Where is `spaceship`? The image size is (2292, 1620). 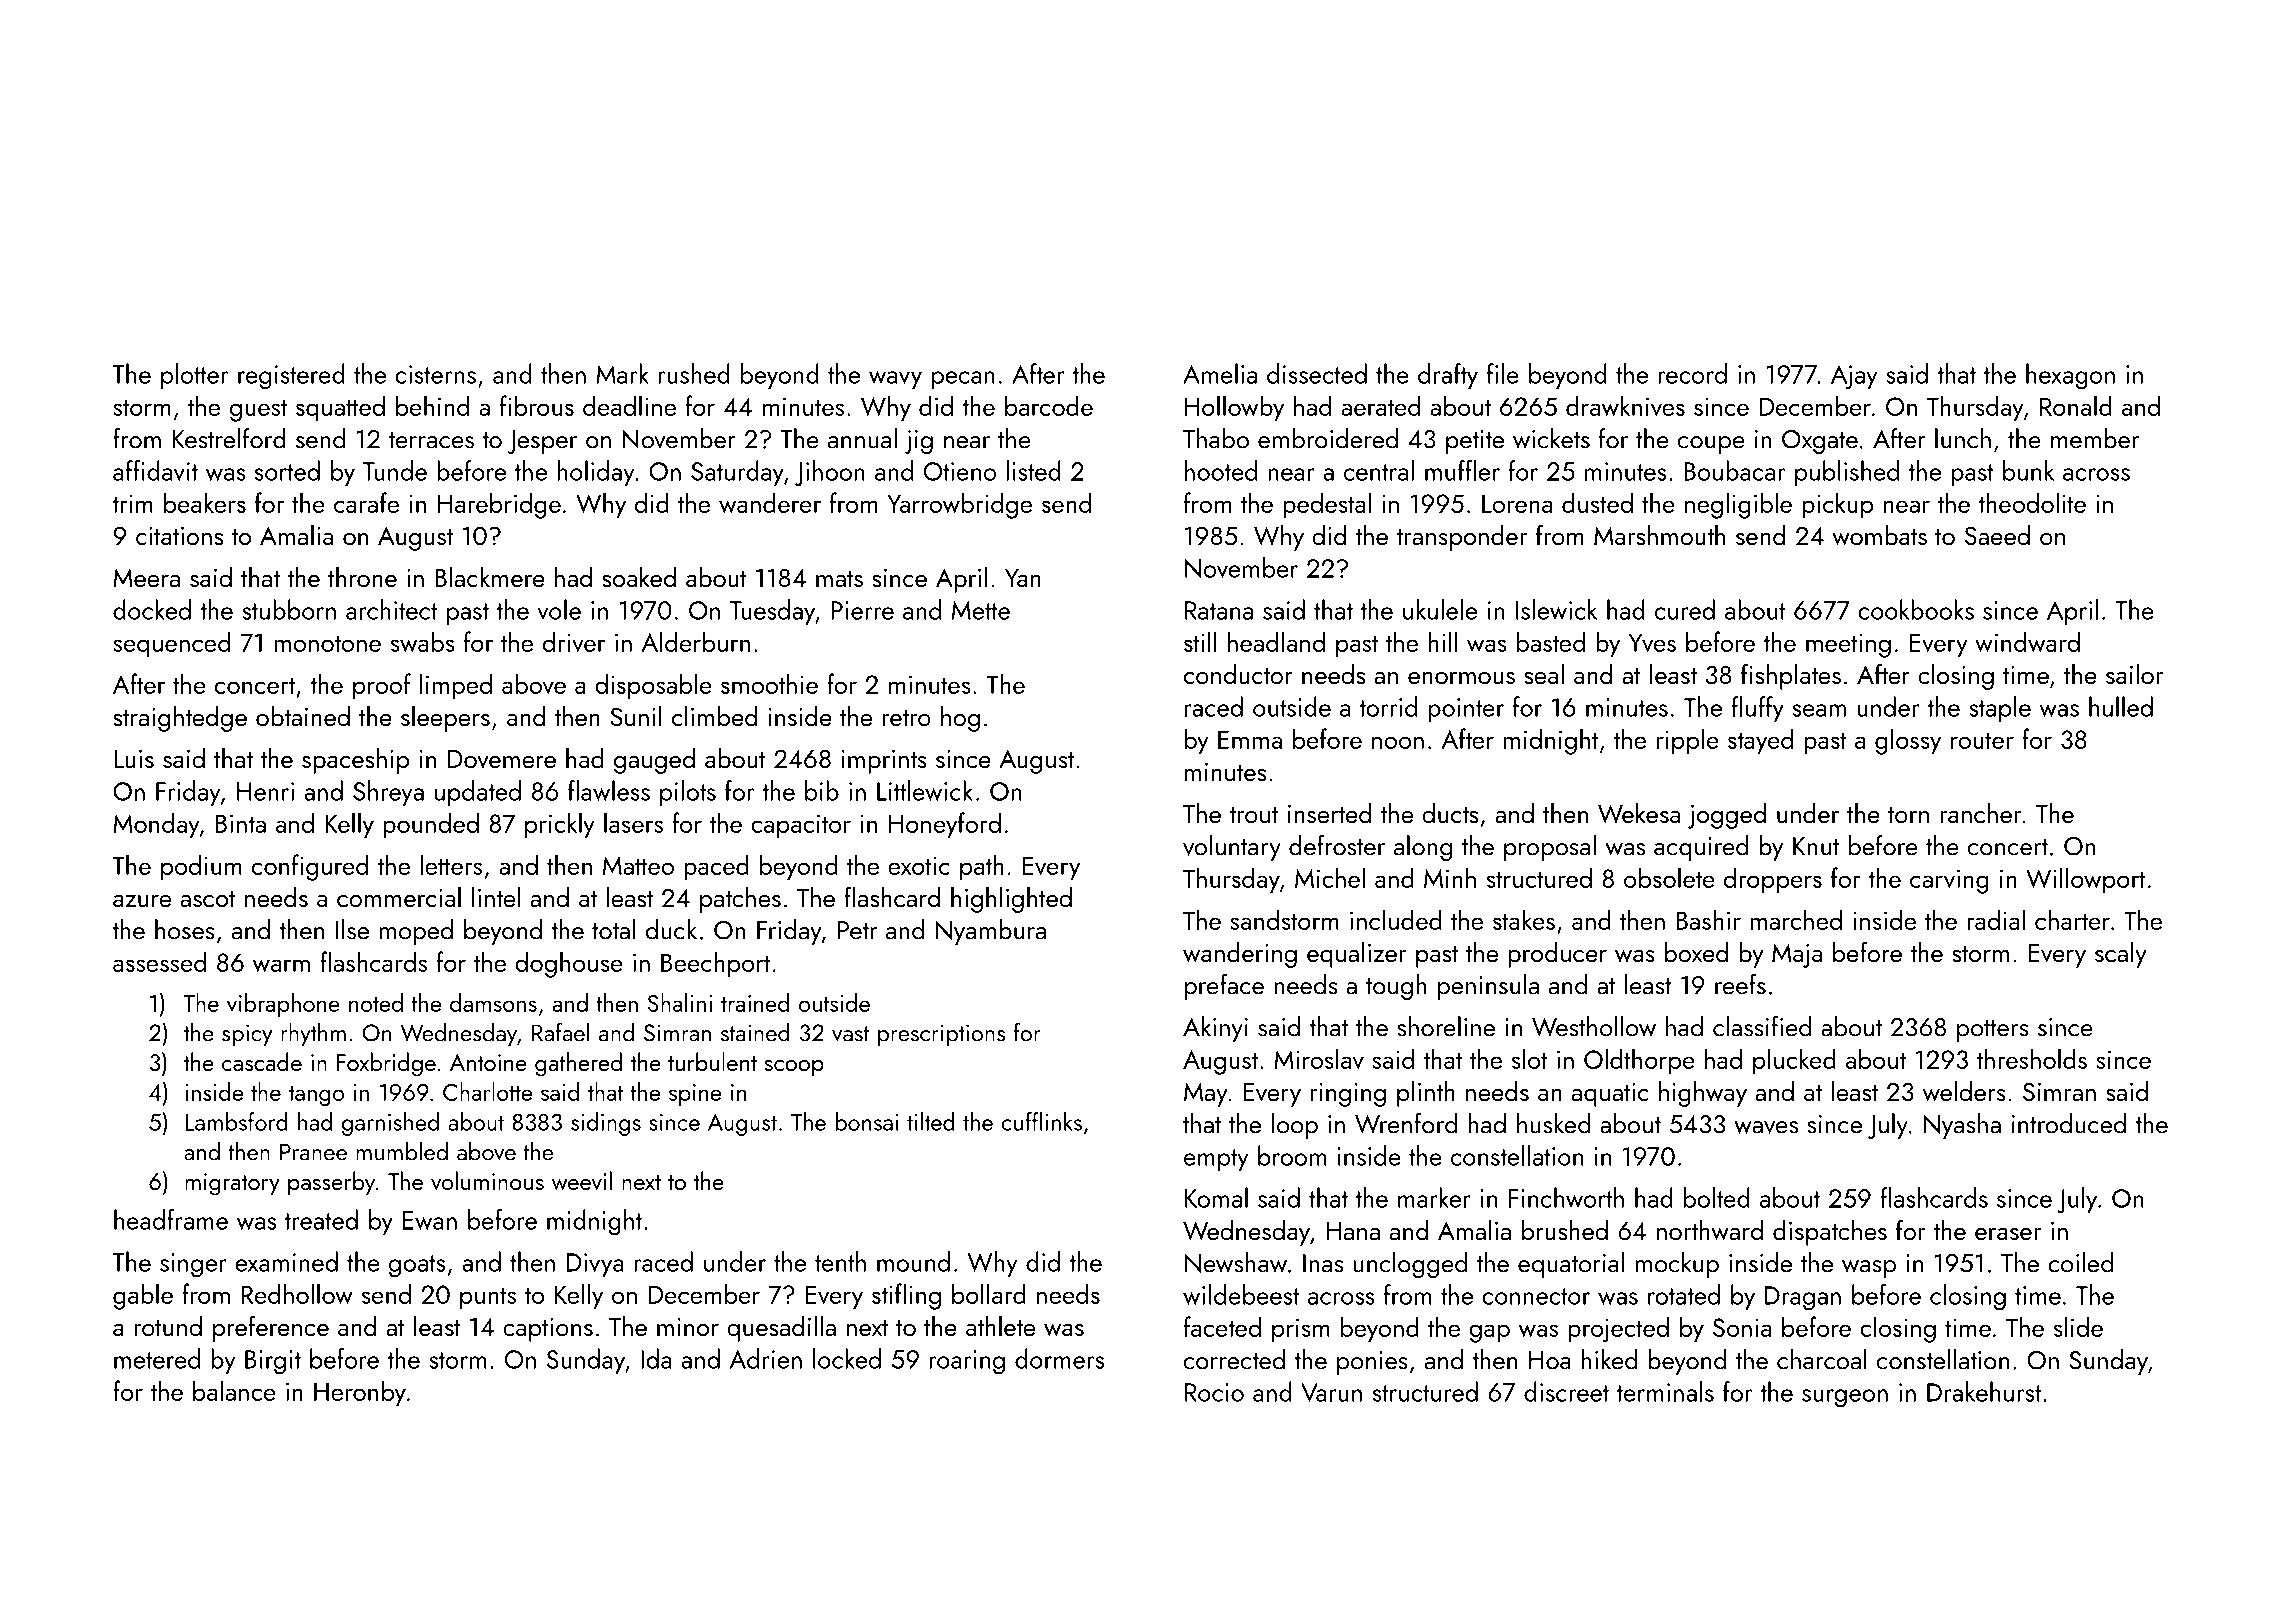 spaceship is located at coordinates (355, 761).
